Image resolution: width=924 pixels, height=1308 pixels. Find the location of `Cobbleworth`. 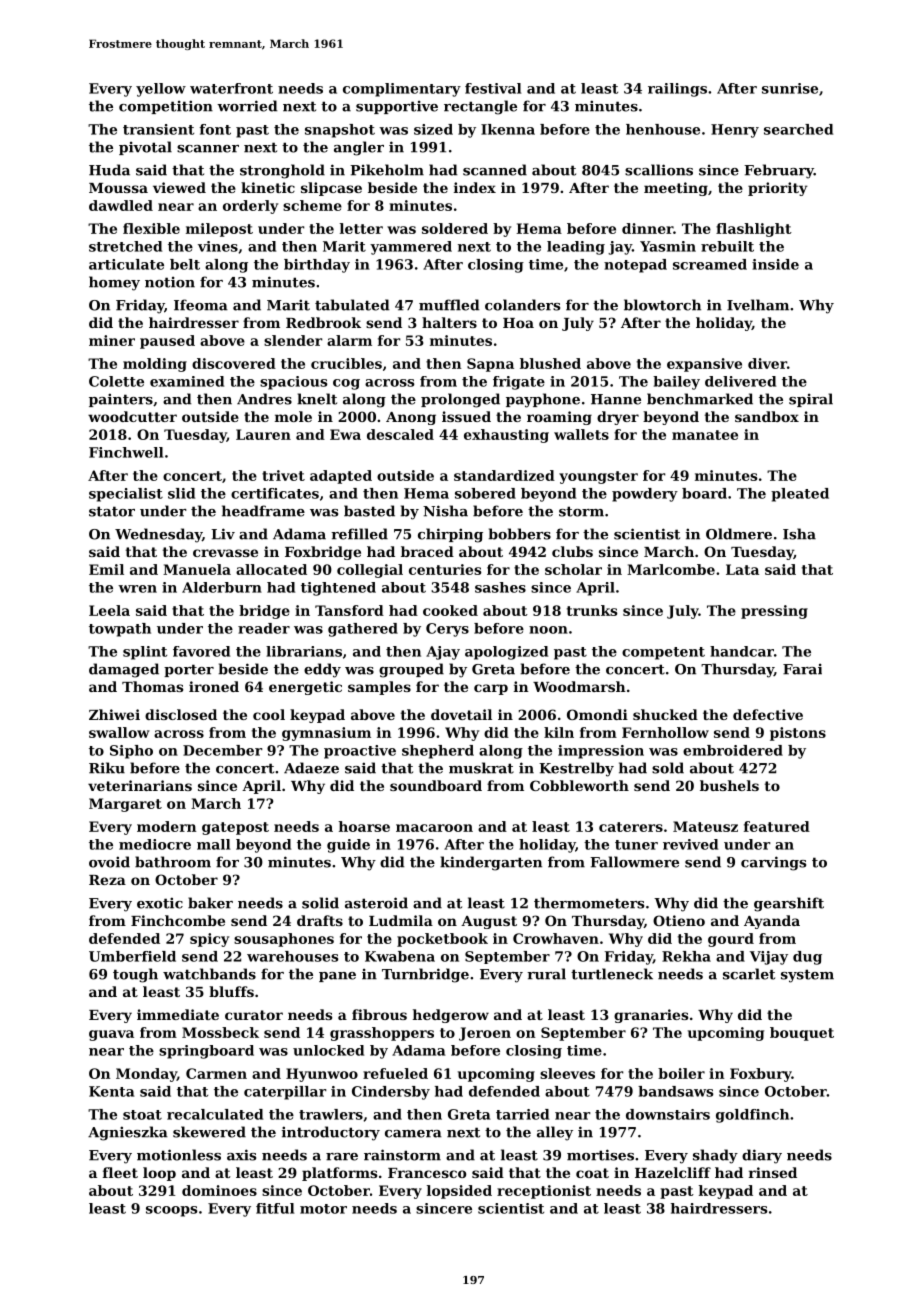

Cobbleworth is located at coordinates (579, 785).
